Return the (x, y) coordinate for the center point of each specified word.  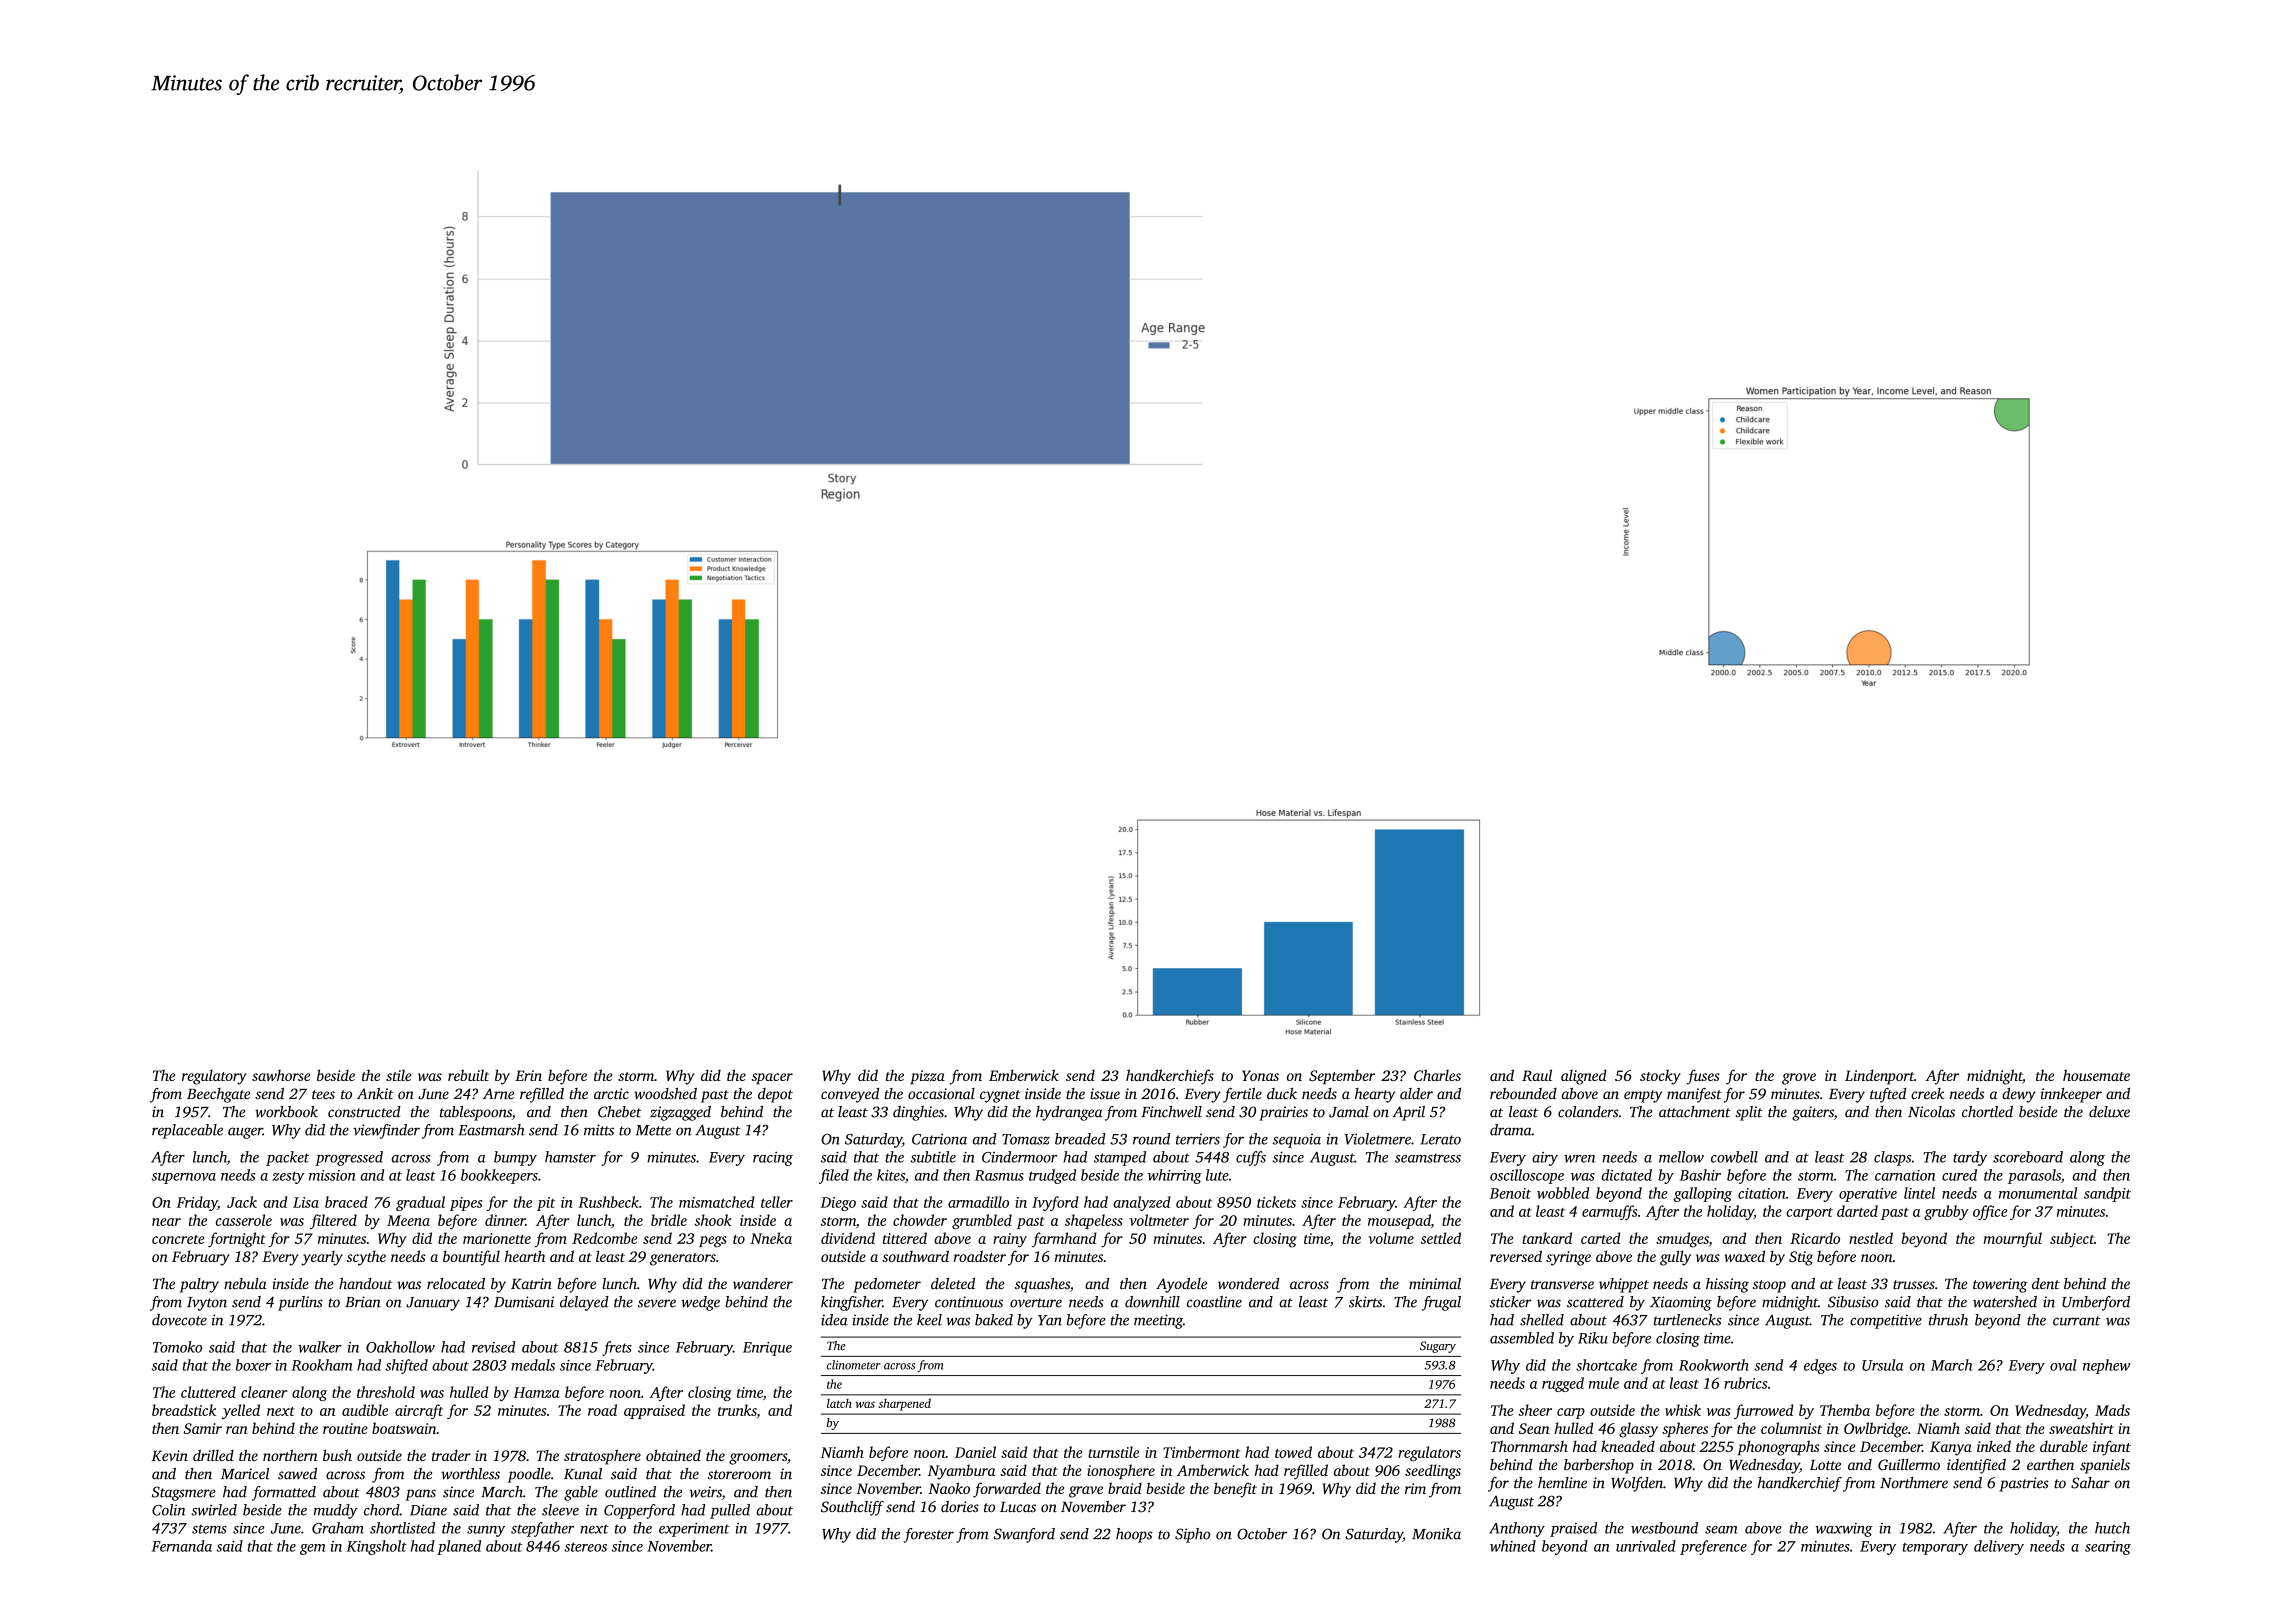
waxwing (1844, 1530)
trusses (1914, 1284)
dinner (505, 1220)
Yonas (1260, 1075)
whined (1513, 1546)
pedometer (887, 1285)
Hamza (536, 1392)
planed (459, 1547)
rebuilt (468, 1075)
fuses (1703, 1077)
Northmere (1914, 1483)
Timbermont (1201, 1452)
